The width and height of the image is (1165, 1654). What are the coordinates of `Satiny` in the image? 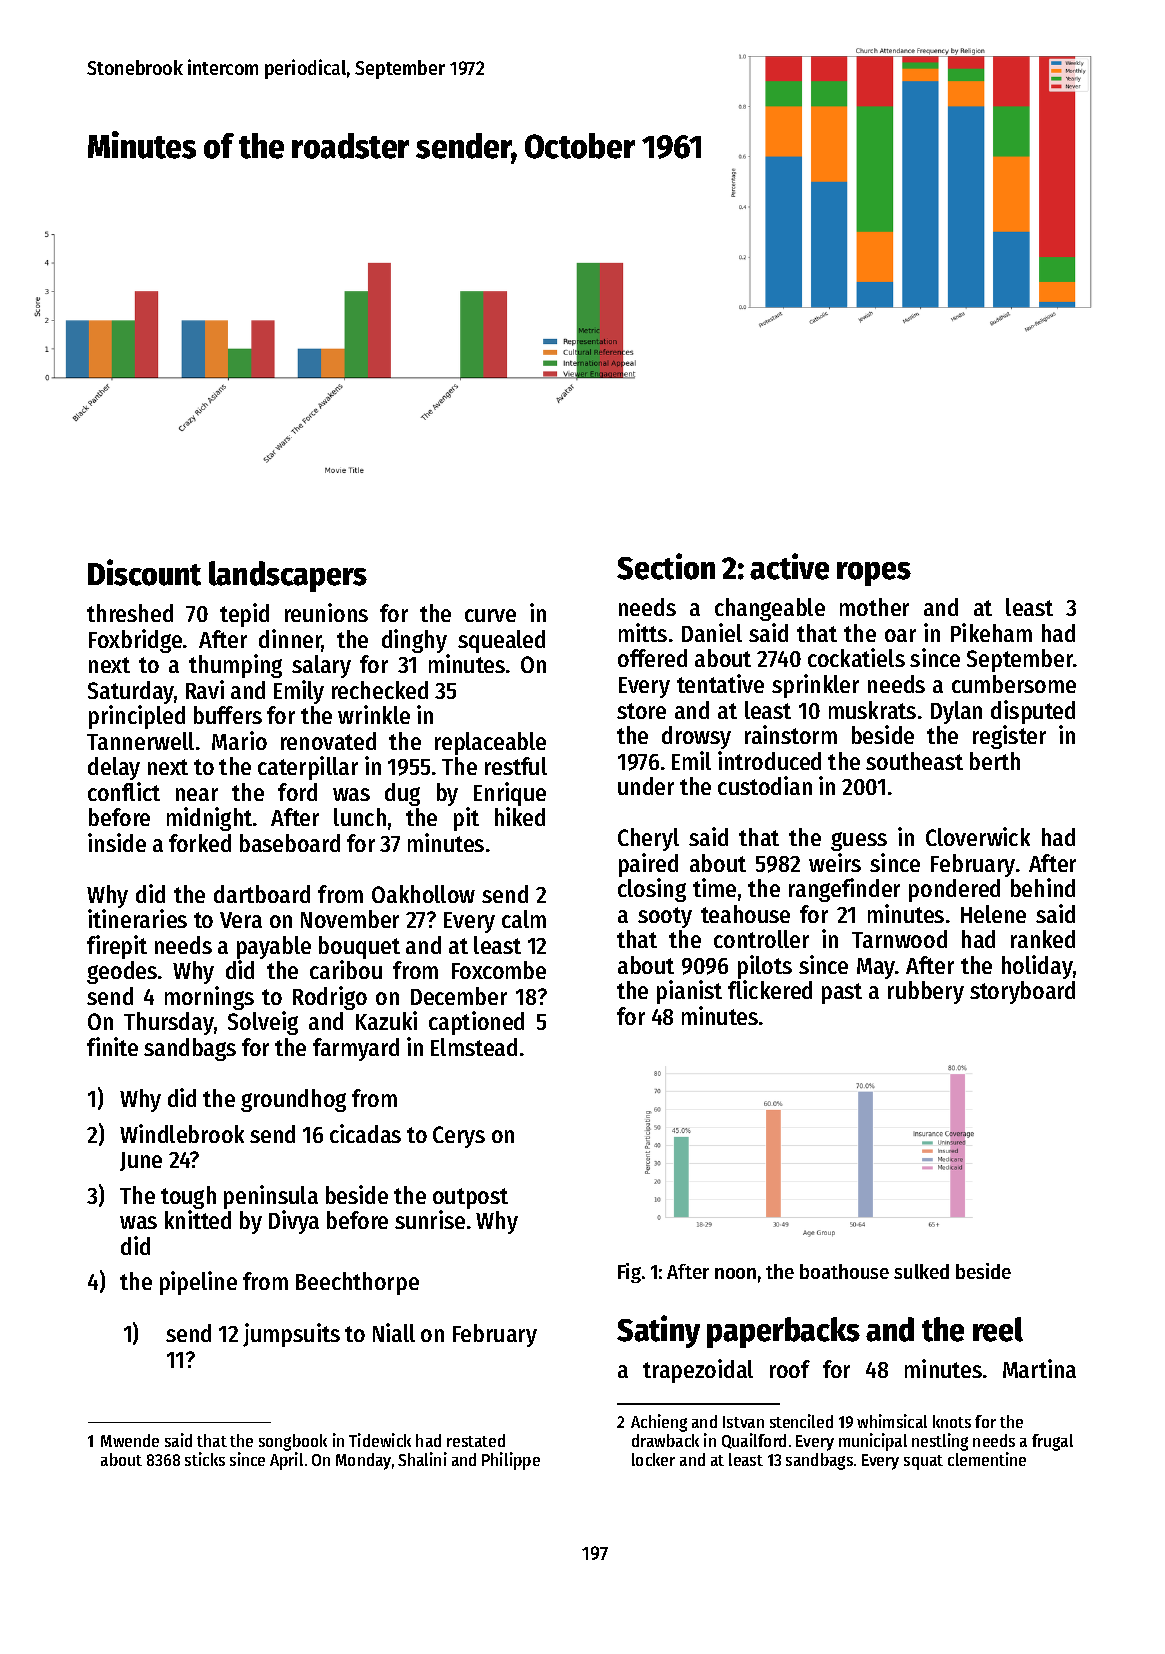 It's located at (658, 1331).
